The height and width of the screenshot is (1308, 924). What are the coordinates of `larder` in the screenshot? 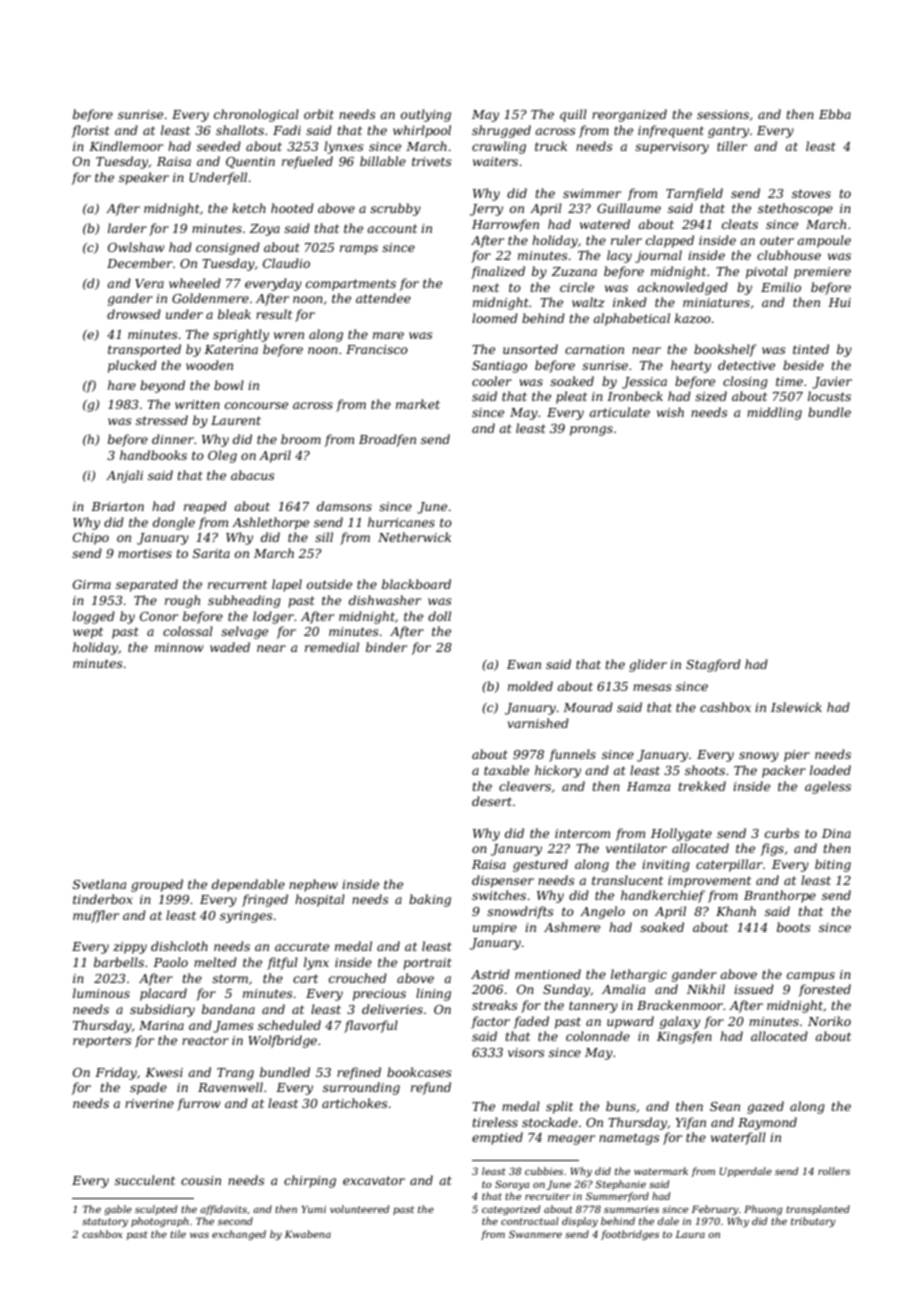 It's located at (127, 228).
